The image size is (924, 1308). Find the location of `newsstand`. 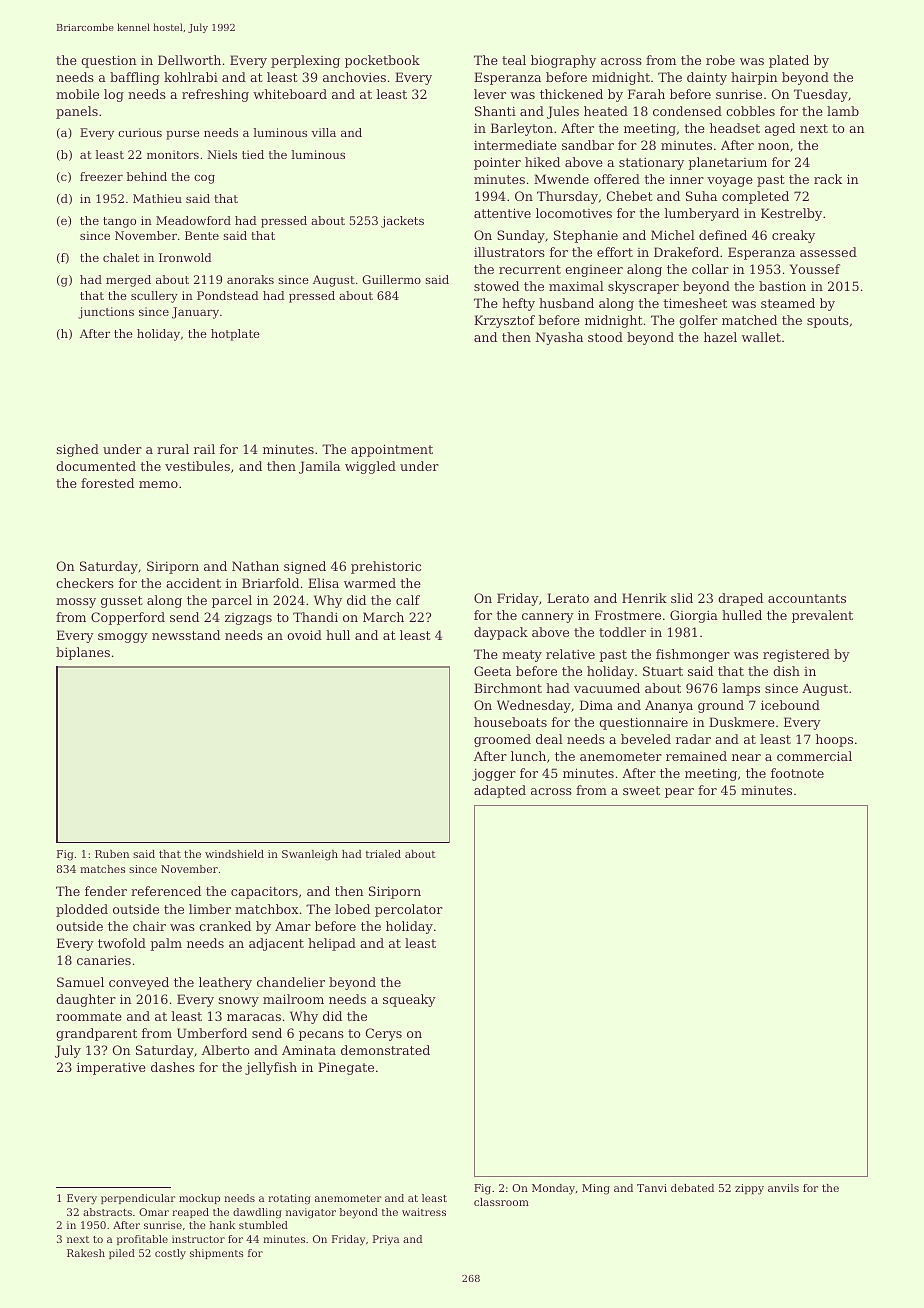

newsstand is located at coordinates (186, 635).
